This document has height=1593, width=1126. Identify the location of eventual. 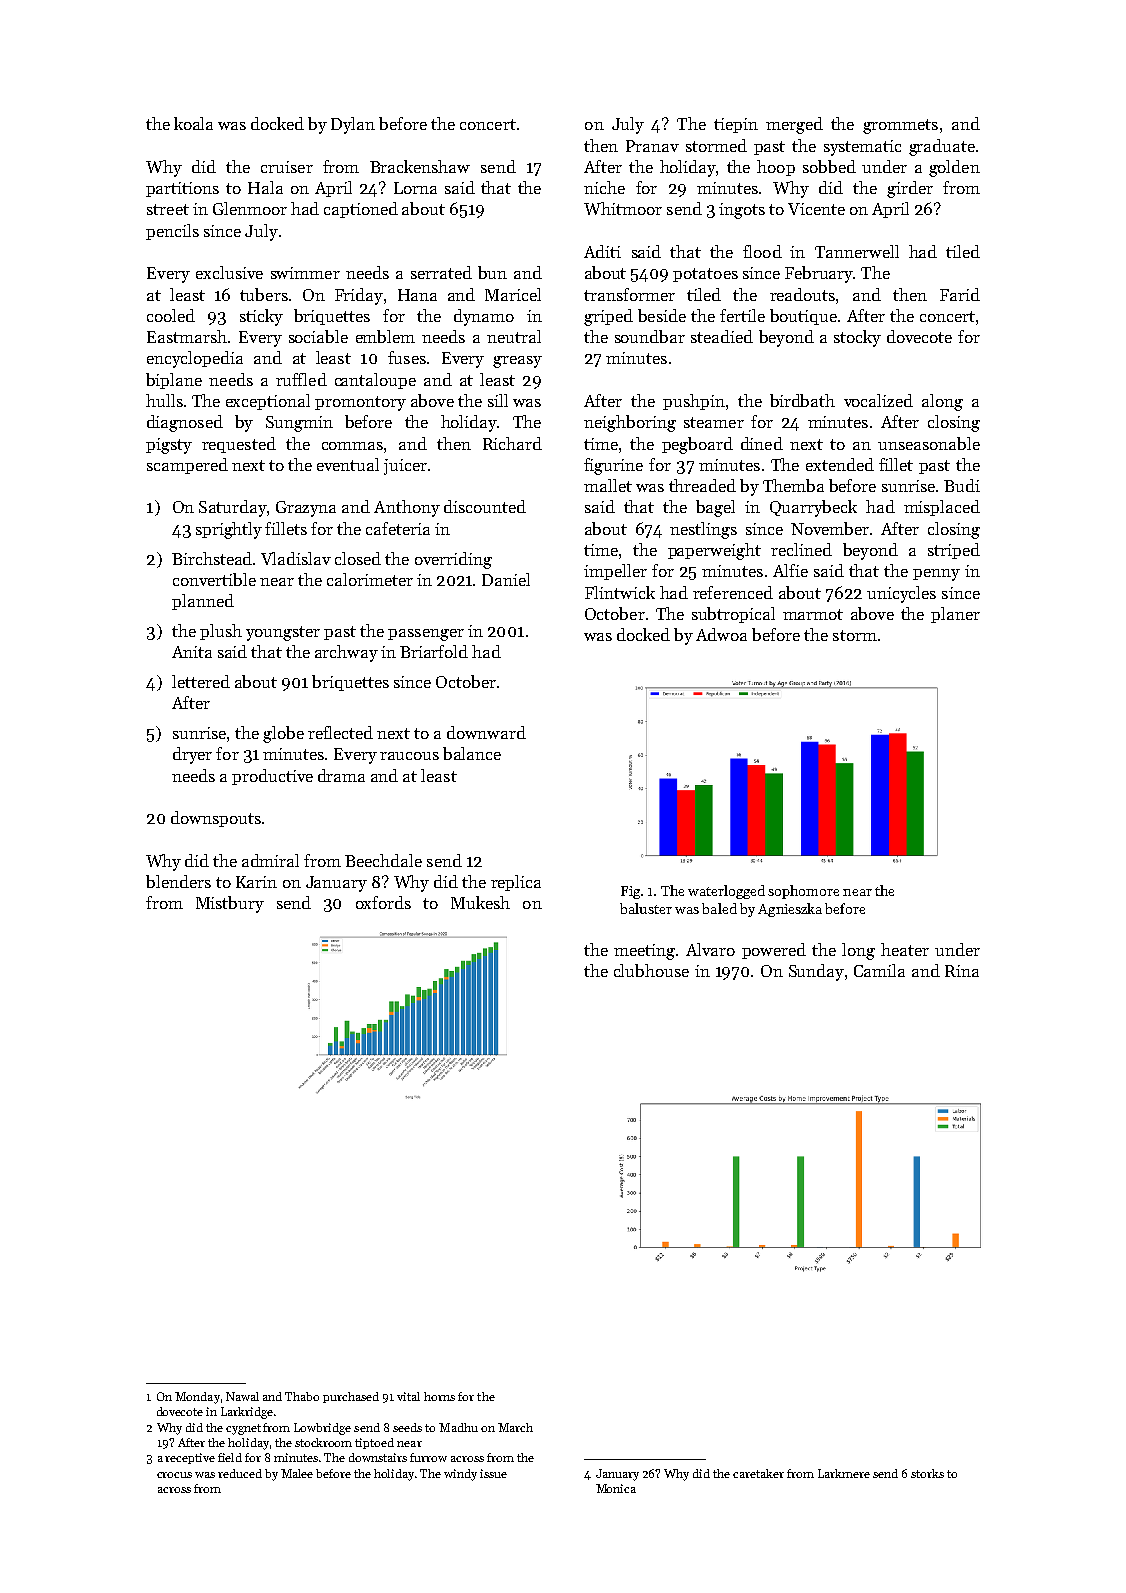
(348, 464).
